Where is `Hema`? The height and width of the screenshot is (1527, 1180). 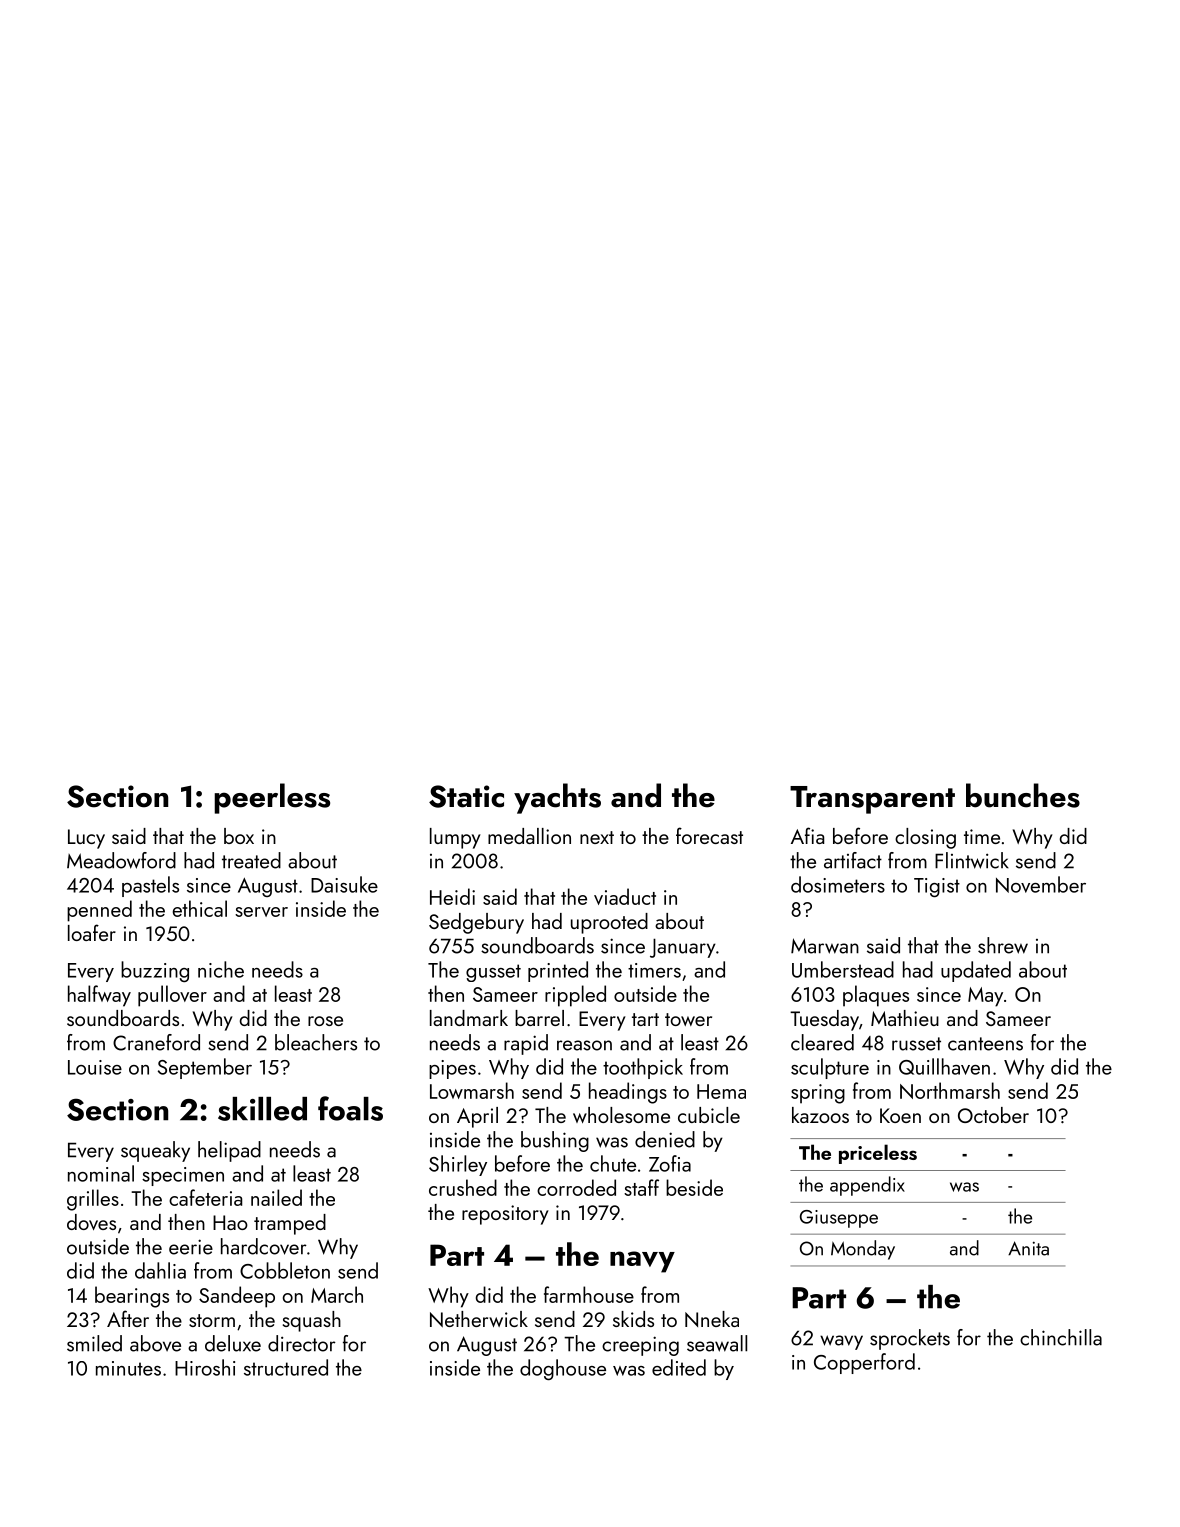 Hema is located at coordinates (721, 1091).
